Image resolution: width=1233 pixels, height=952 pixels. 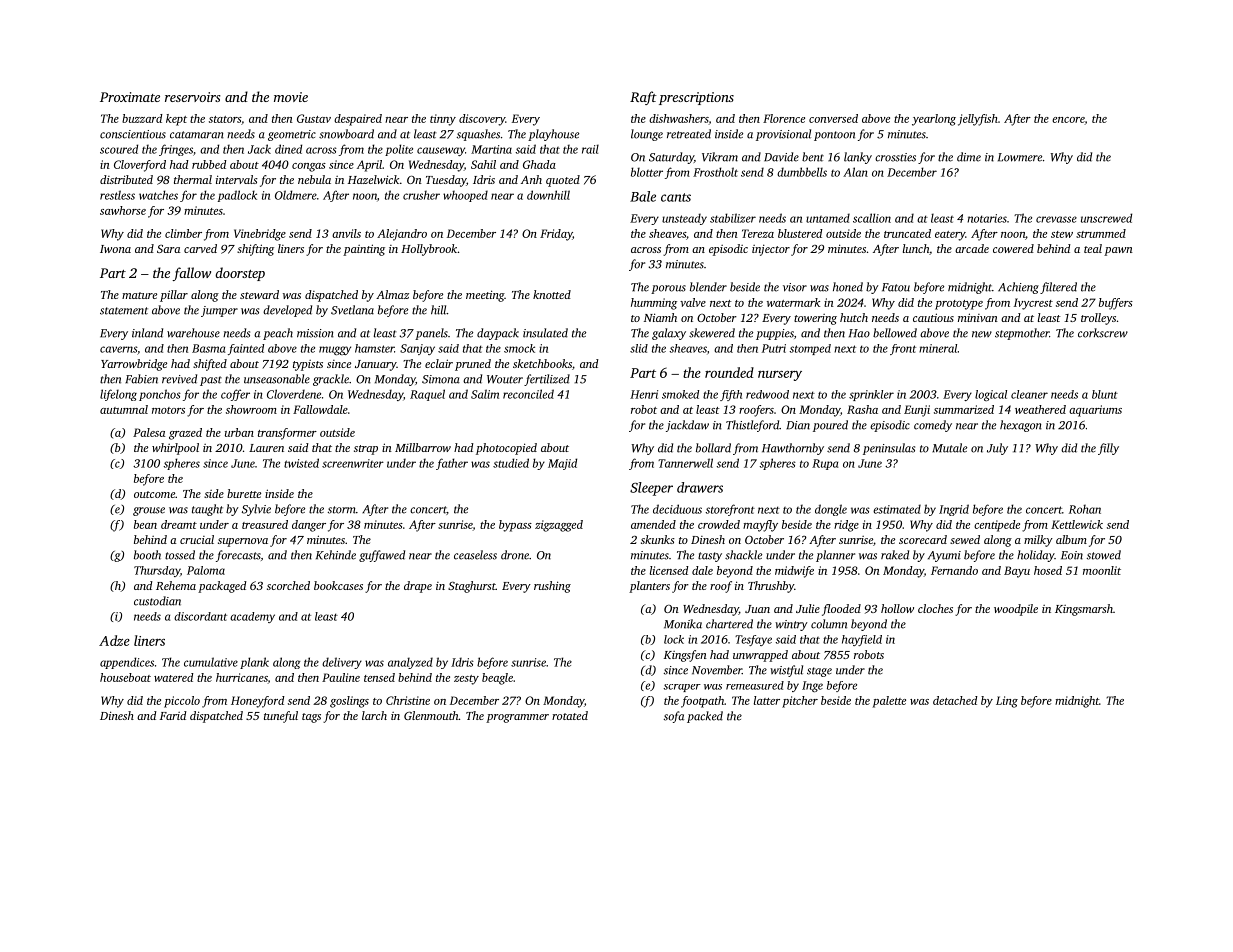 I want to click on daypack, so click(x=498, y=334).
